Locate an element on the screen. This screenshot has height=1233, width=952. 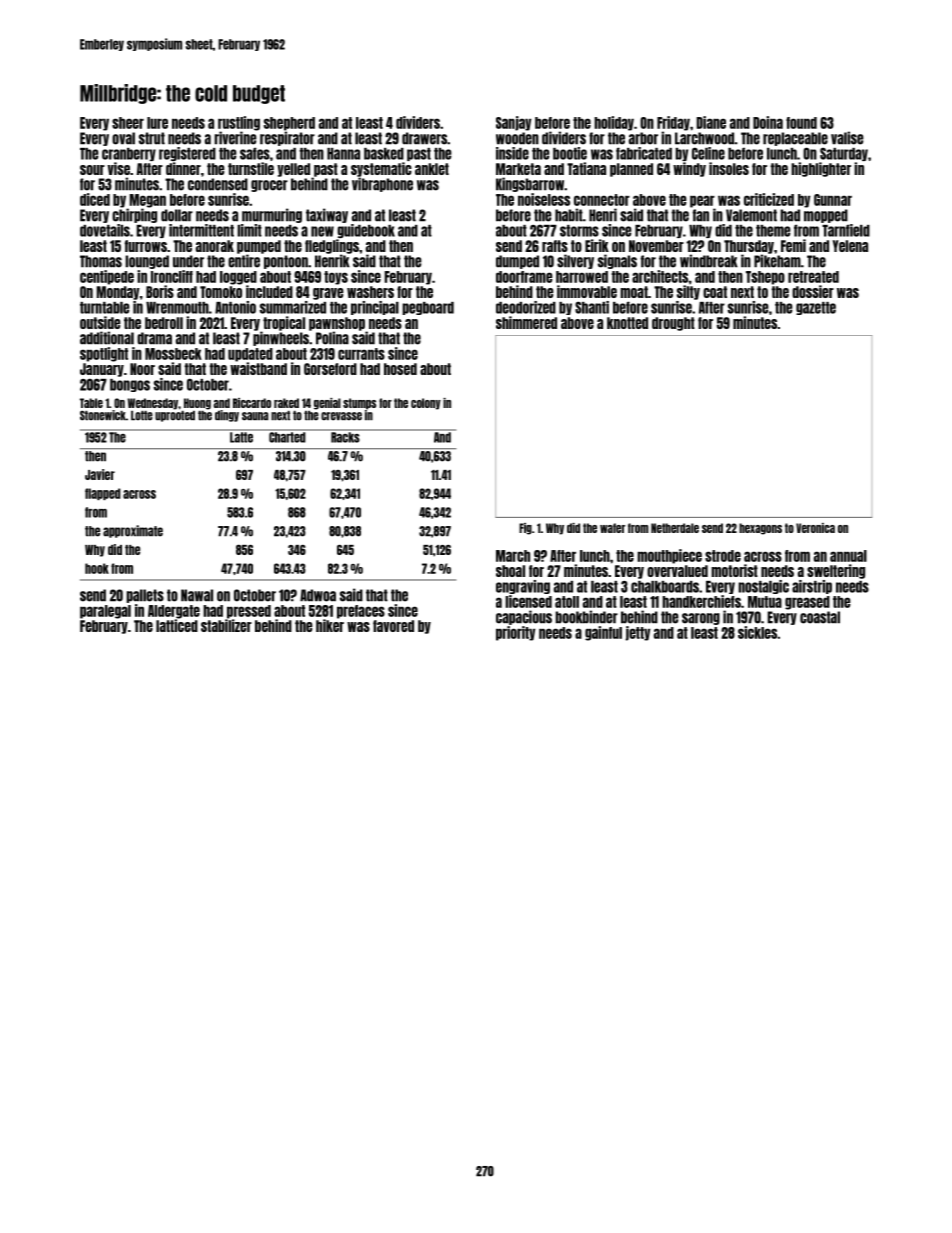
vibraphone is located at coordinates (382, 184).
